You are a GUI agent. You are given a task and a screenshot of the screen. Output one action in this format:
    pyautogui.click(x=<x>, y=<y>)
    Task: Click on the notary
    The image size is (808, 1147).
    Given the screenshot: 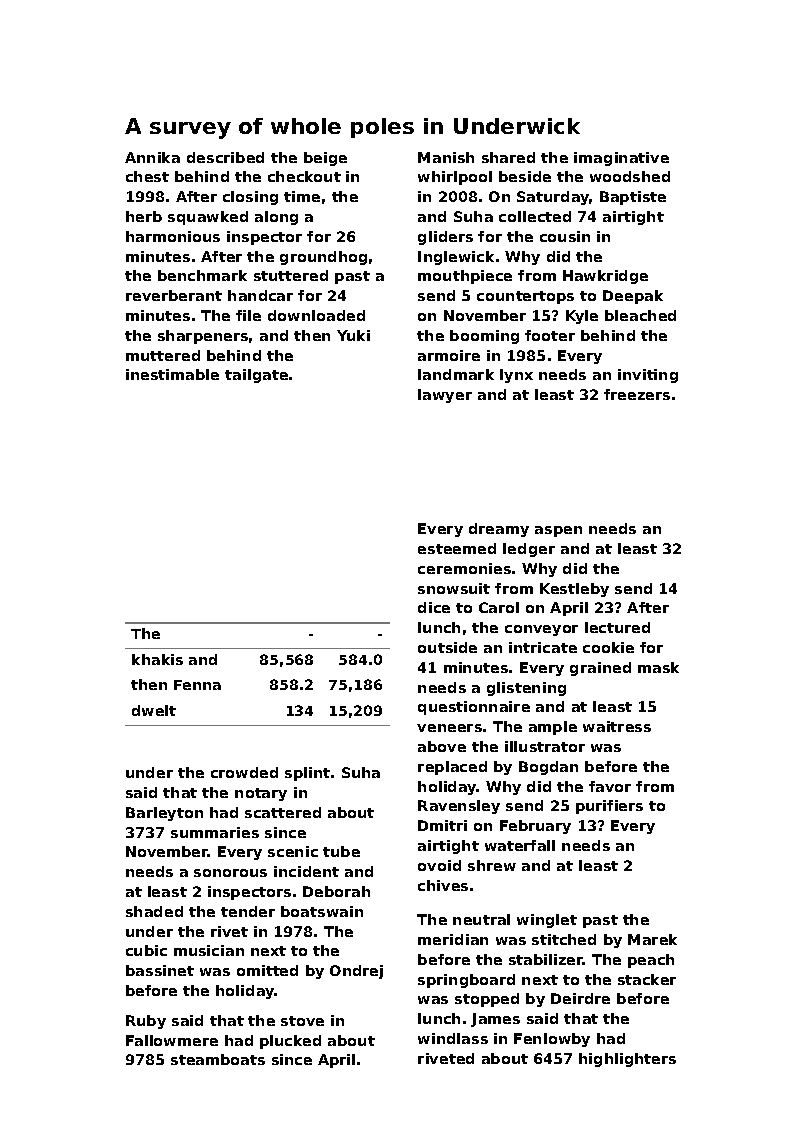 What is the action you would take?
    pyautogui.click(x=261, y=794)
